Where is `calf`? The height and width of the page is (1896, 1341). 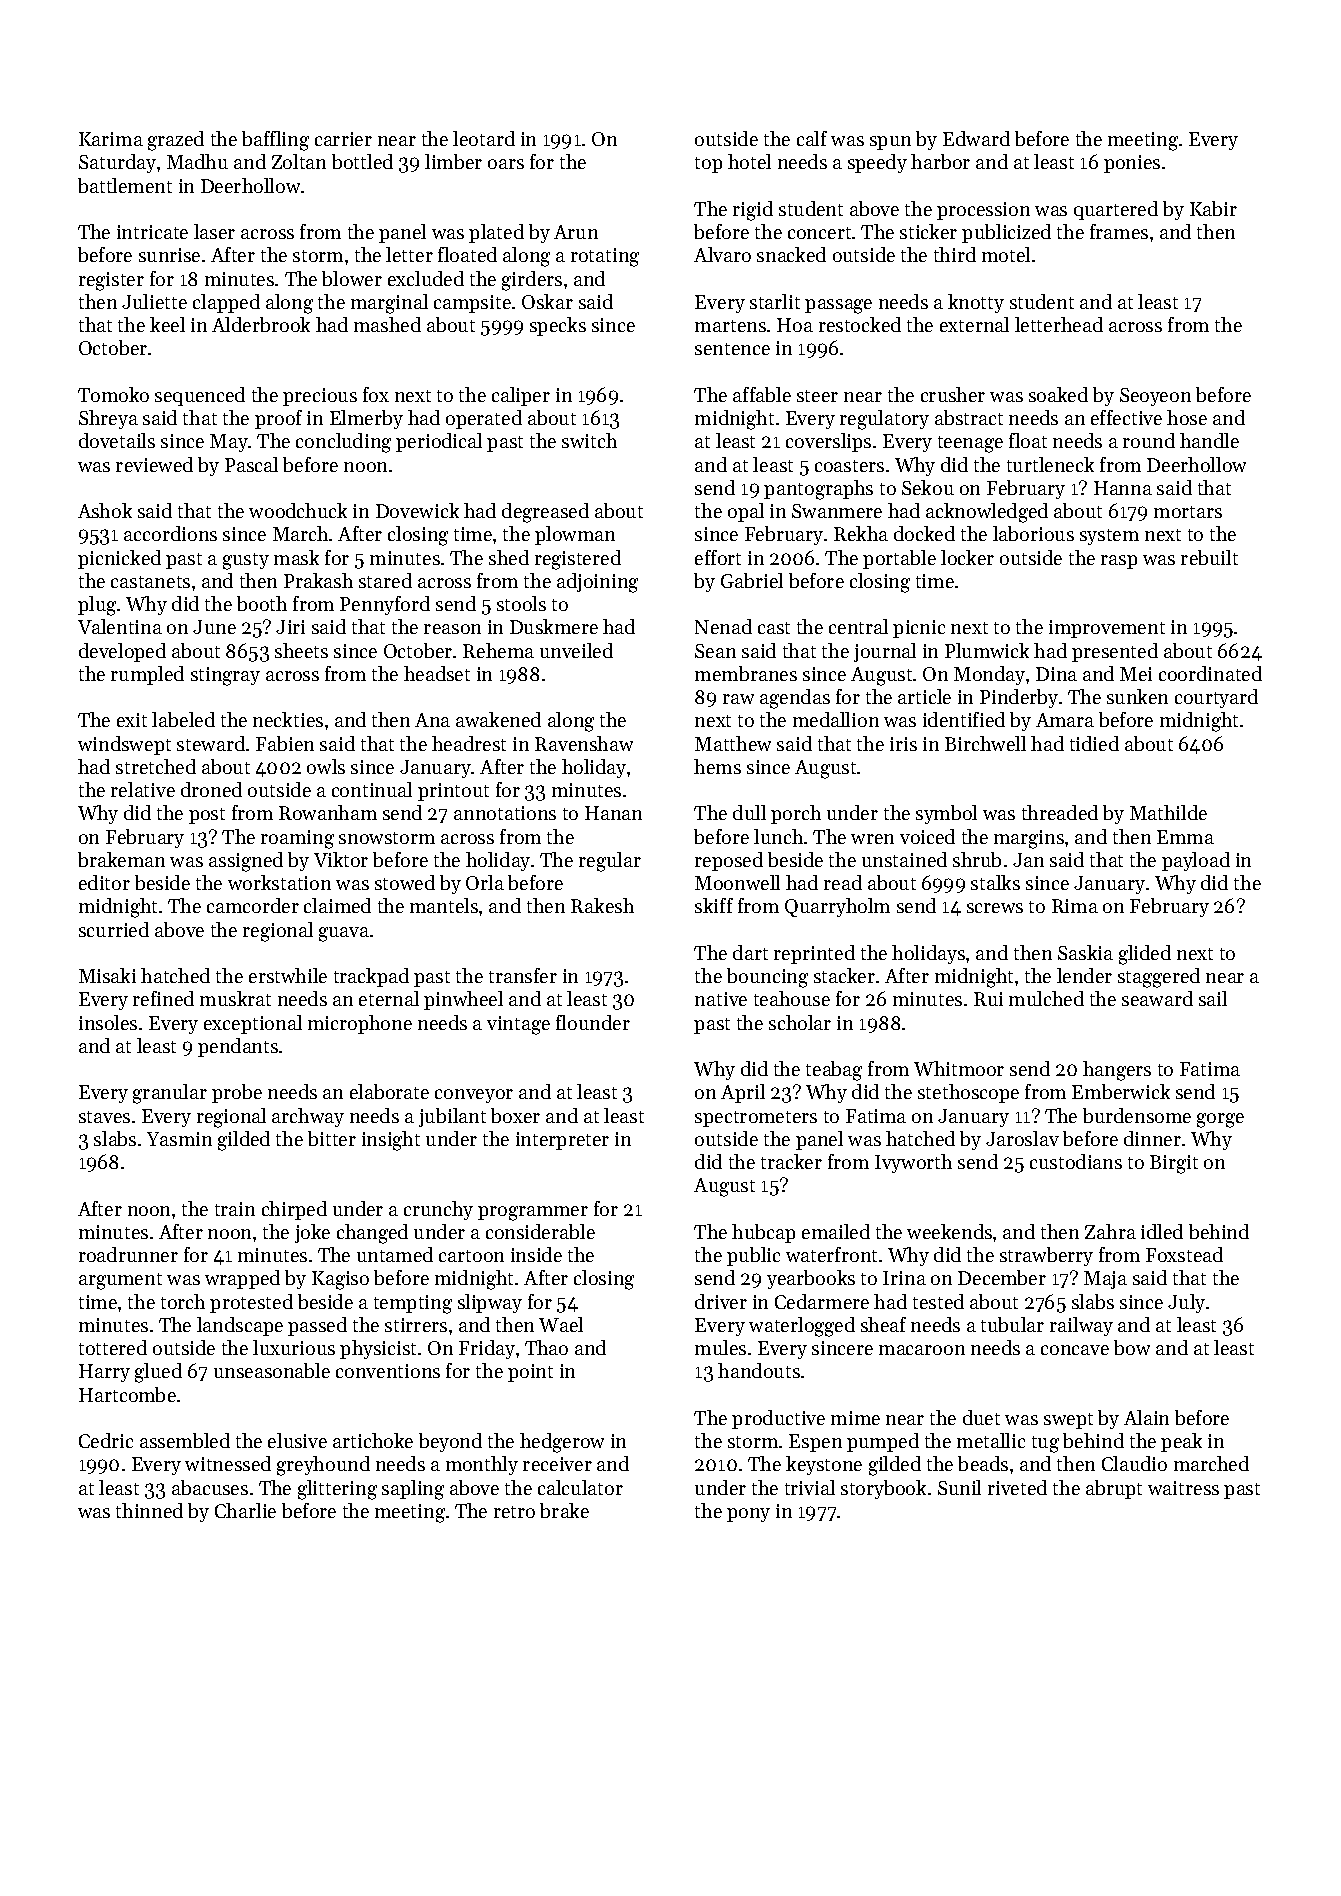 calf is located at coordinates (812, 138).
